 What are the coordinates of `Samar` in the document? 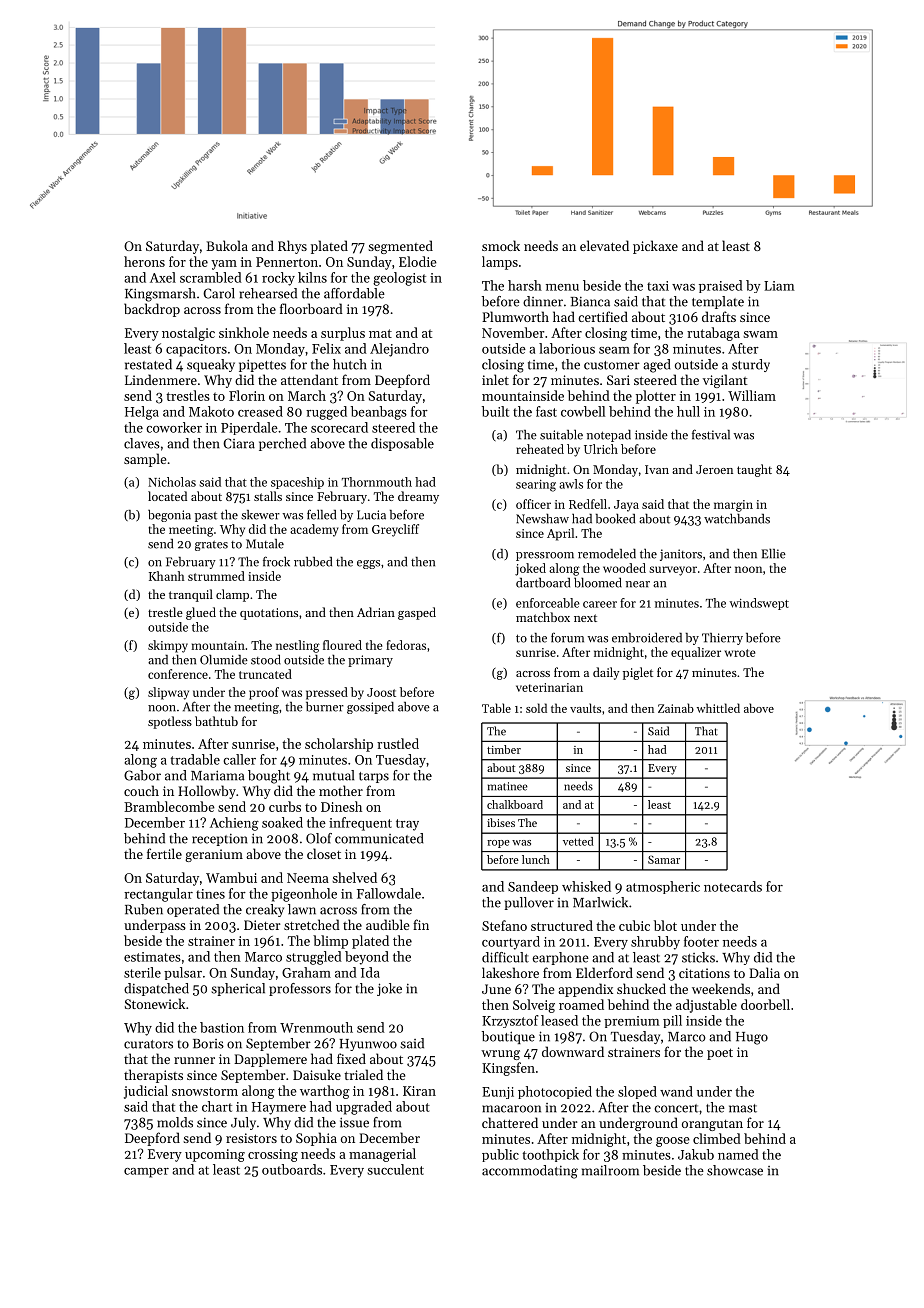 It's located at (664, 859).
